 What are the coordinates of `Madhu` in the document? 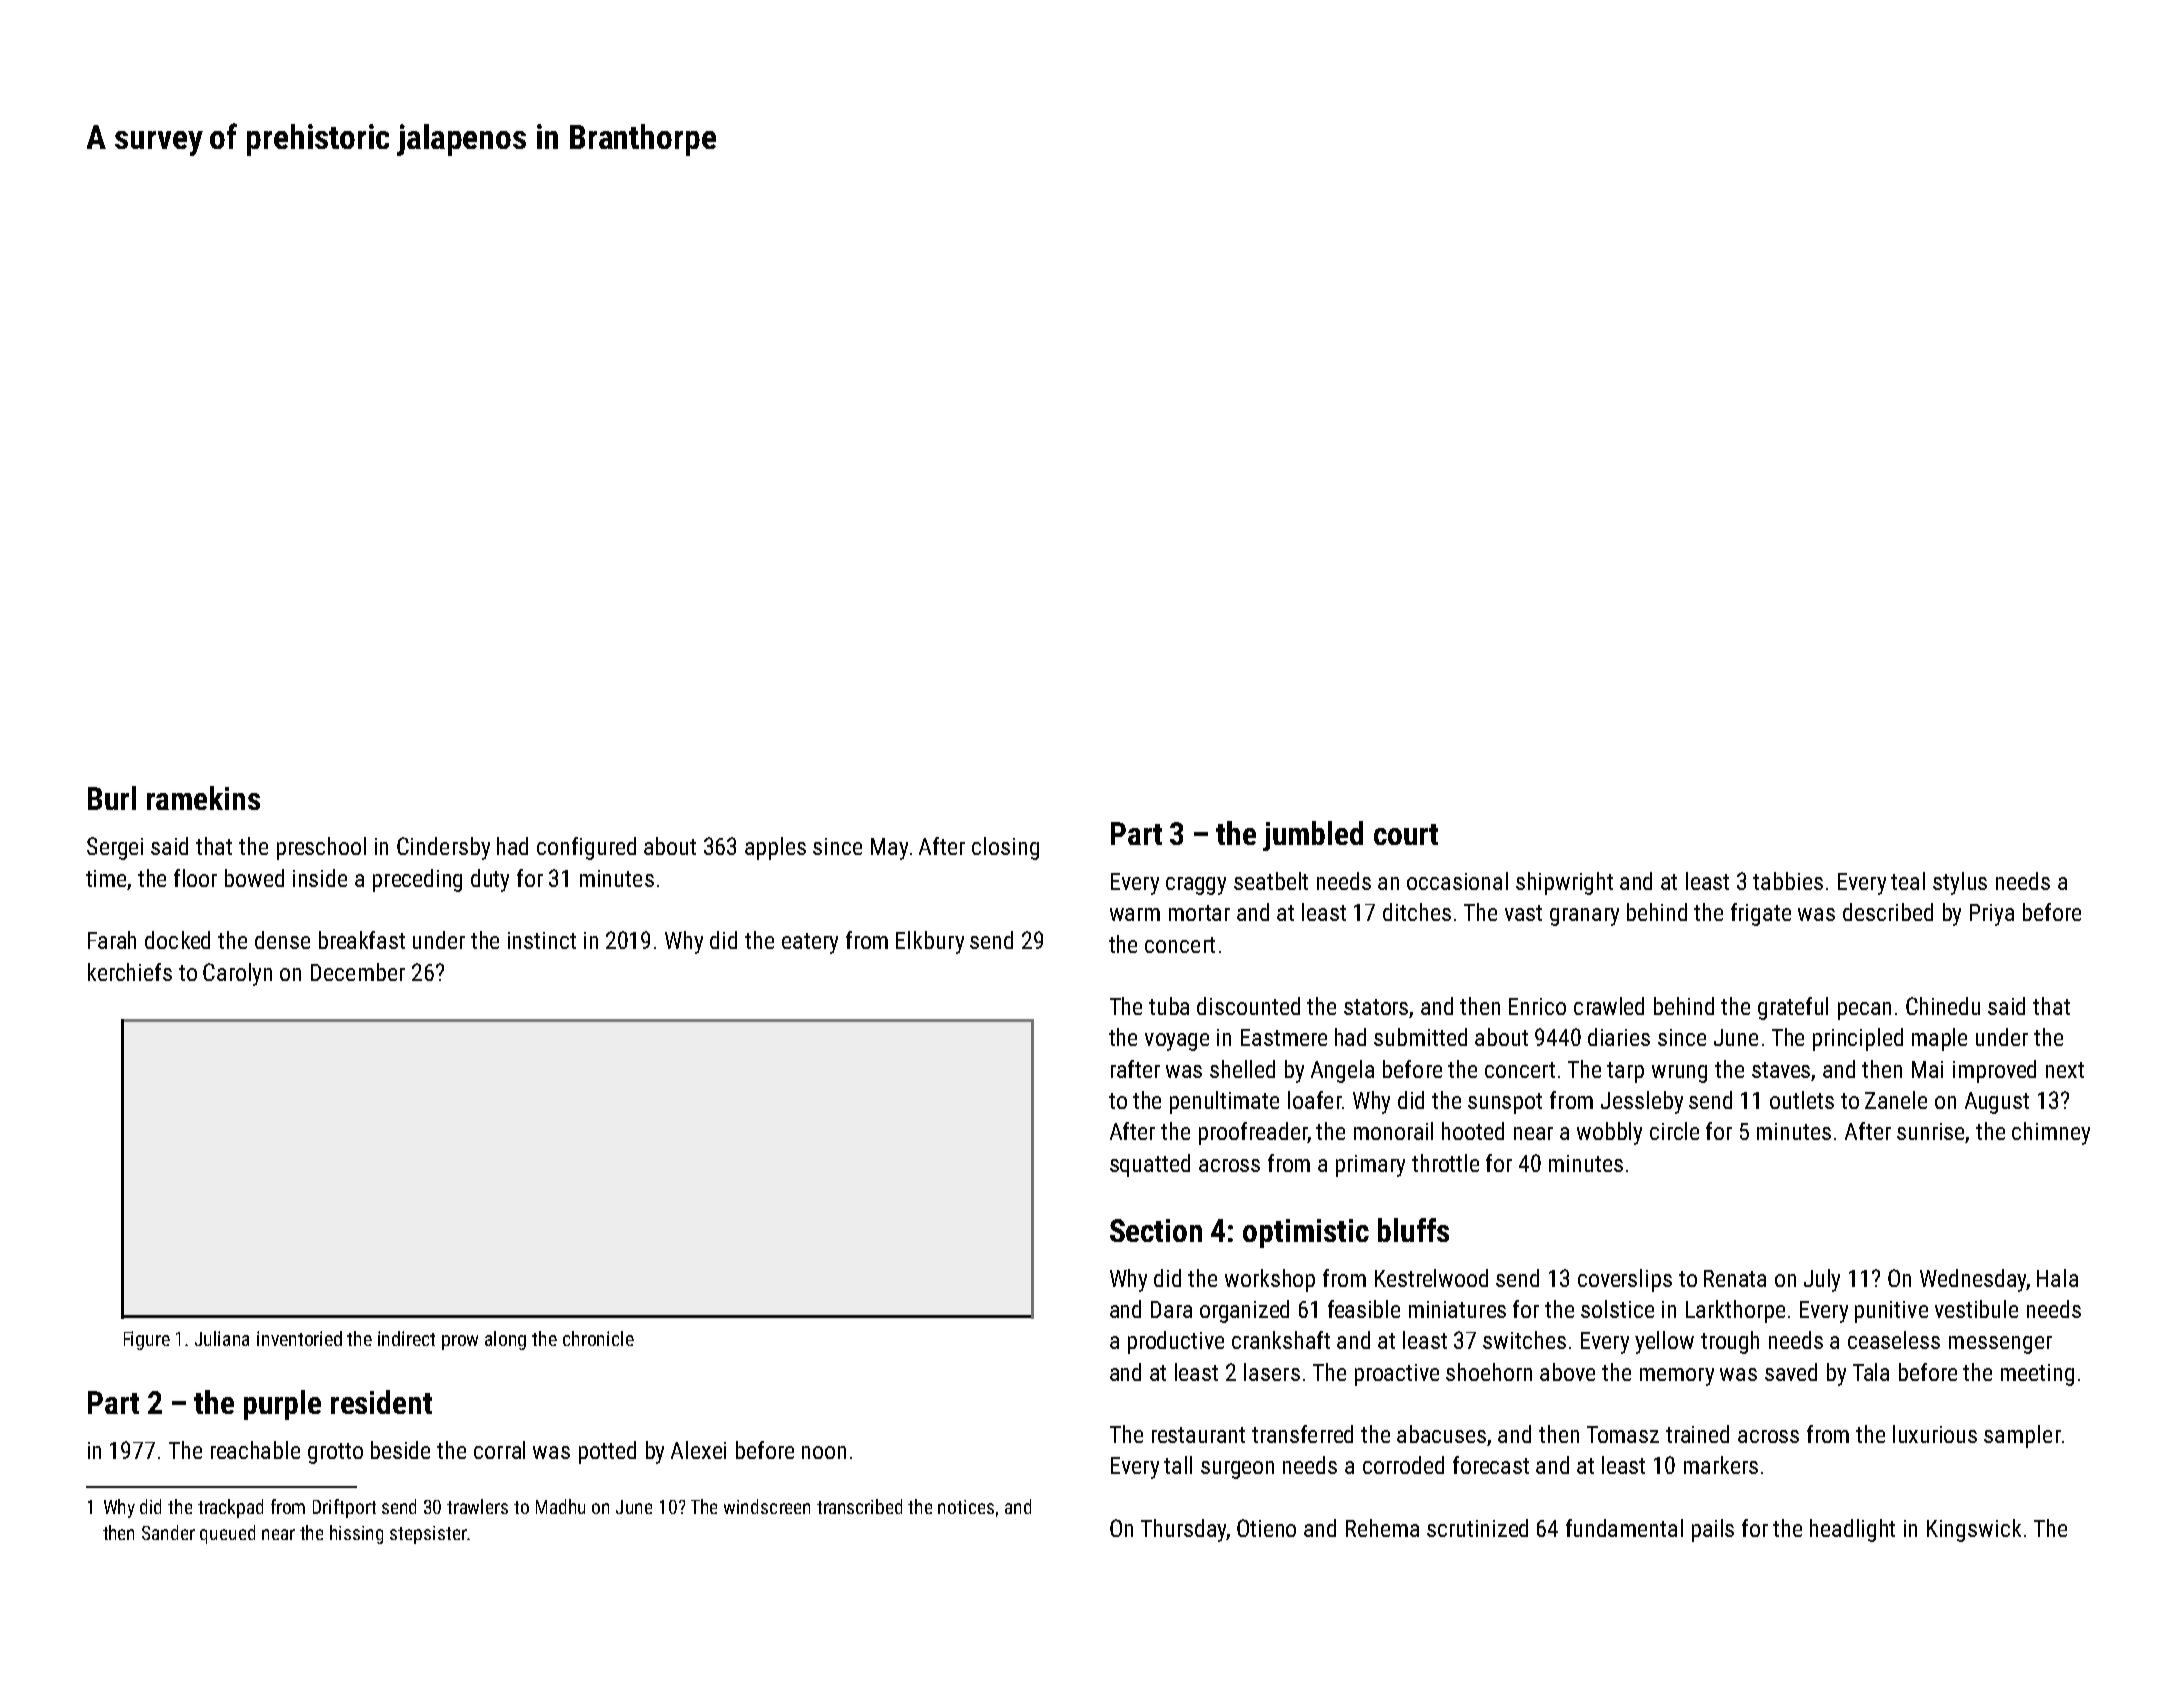 It's located at (560, 1506).
